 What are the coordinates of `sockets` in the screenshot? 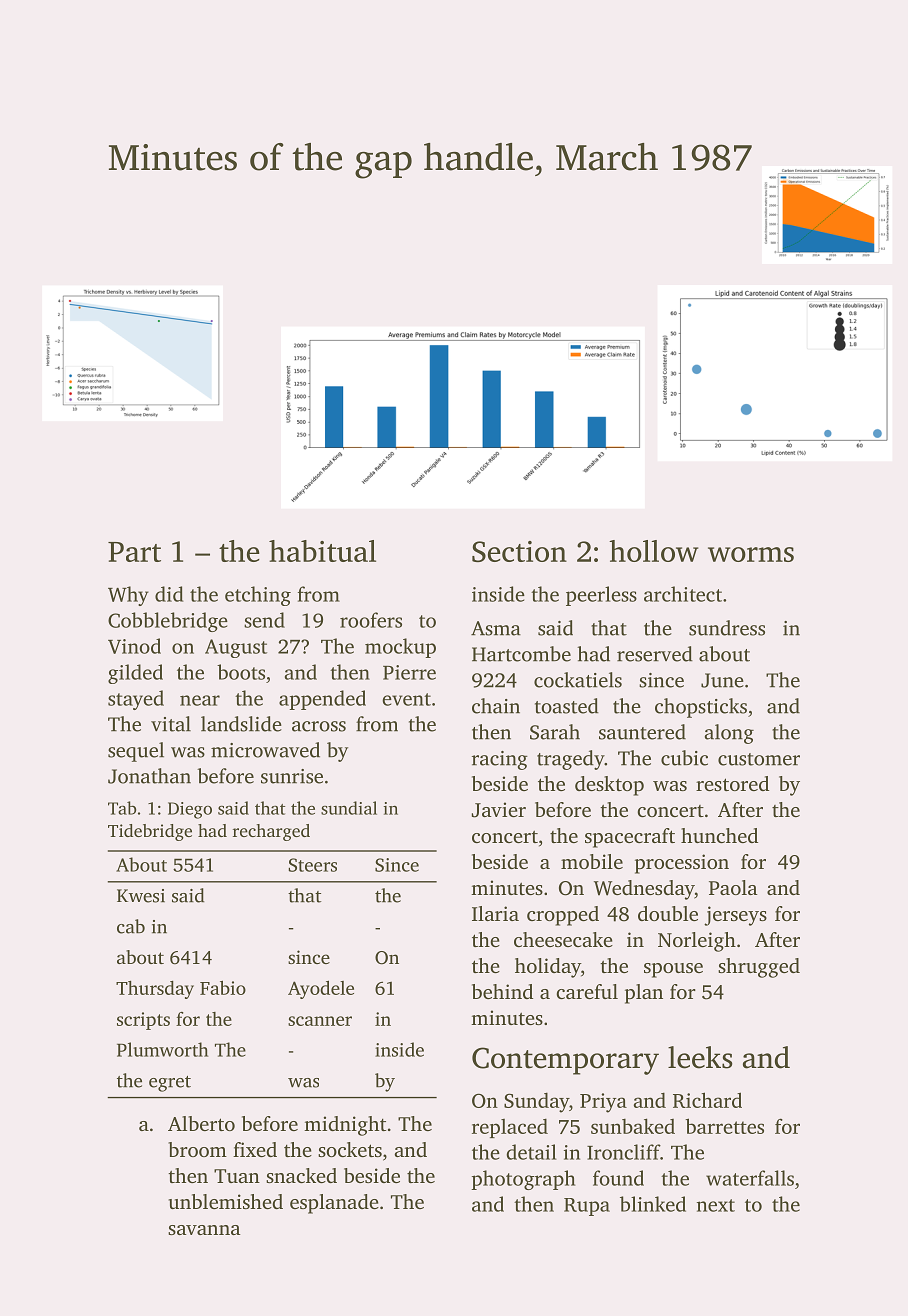 It's located at (350, 1149).
